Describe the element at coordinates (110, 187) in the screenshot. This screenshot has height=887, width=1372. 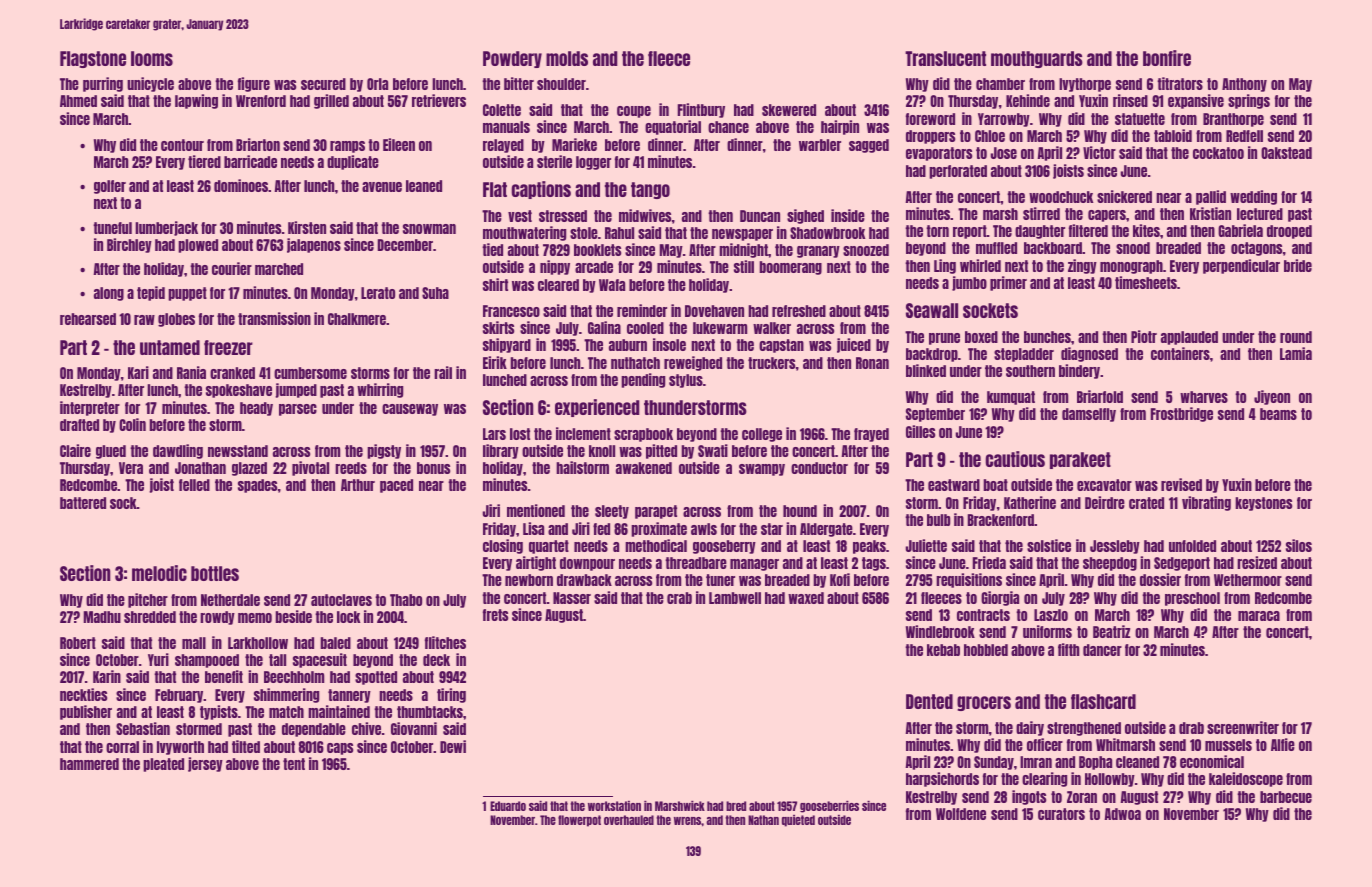
I see `golfer` at that location.
